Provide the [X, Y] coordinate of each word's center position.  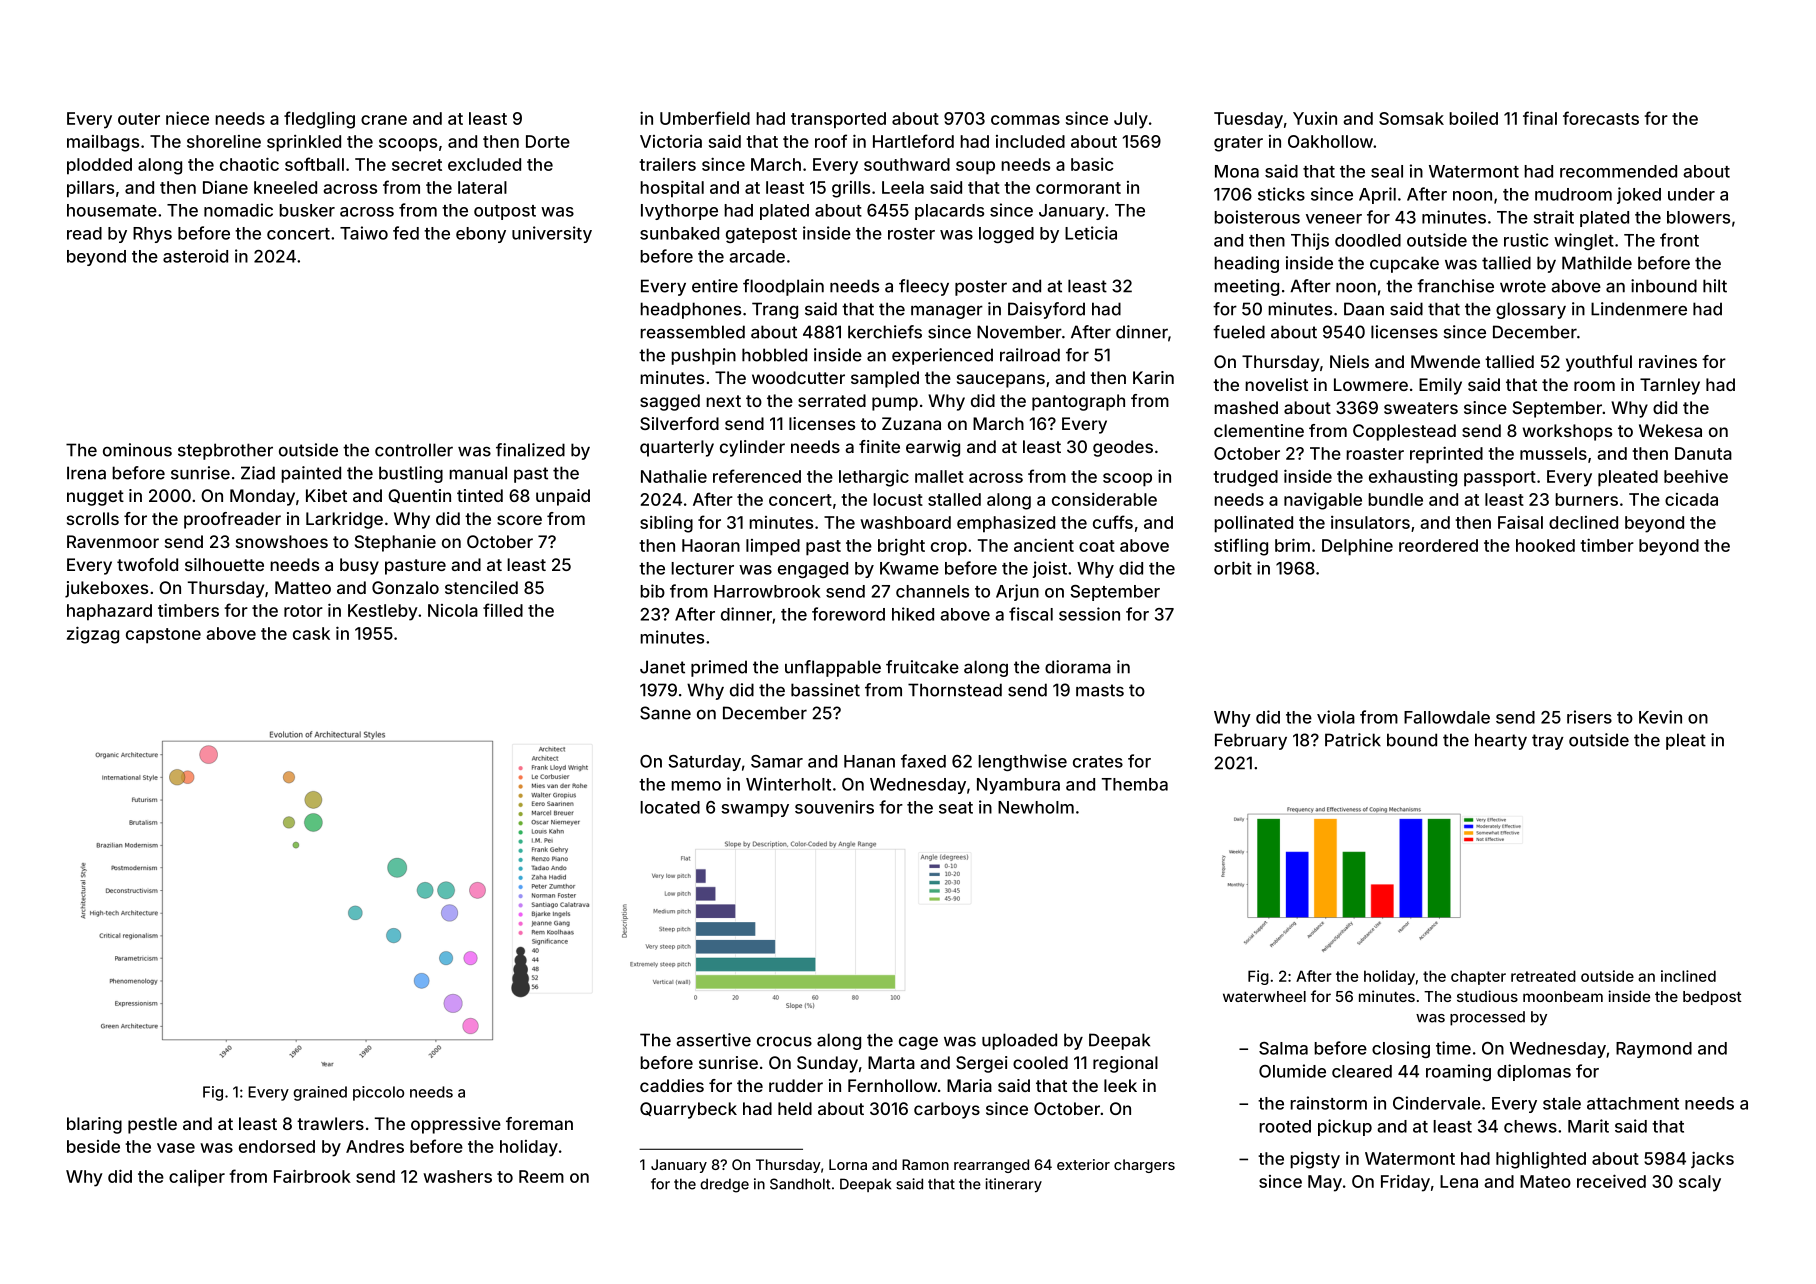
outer [139, 119]
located [670, 807]
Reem [541, 1176]
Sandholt [800, 1184]
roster [911, 234]
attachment [1633, 1103]
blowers [1698, 217]
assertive [713, 1040]
